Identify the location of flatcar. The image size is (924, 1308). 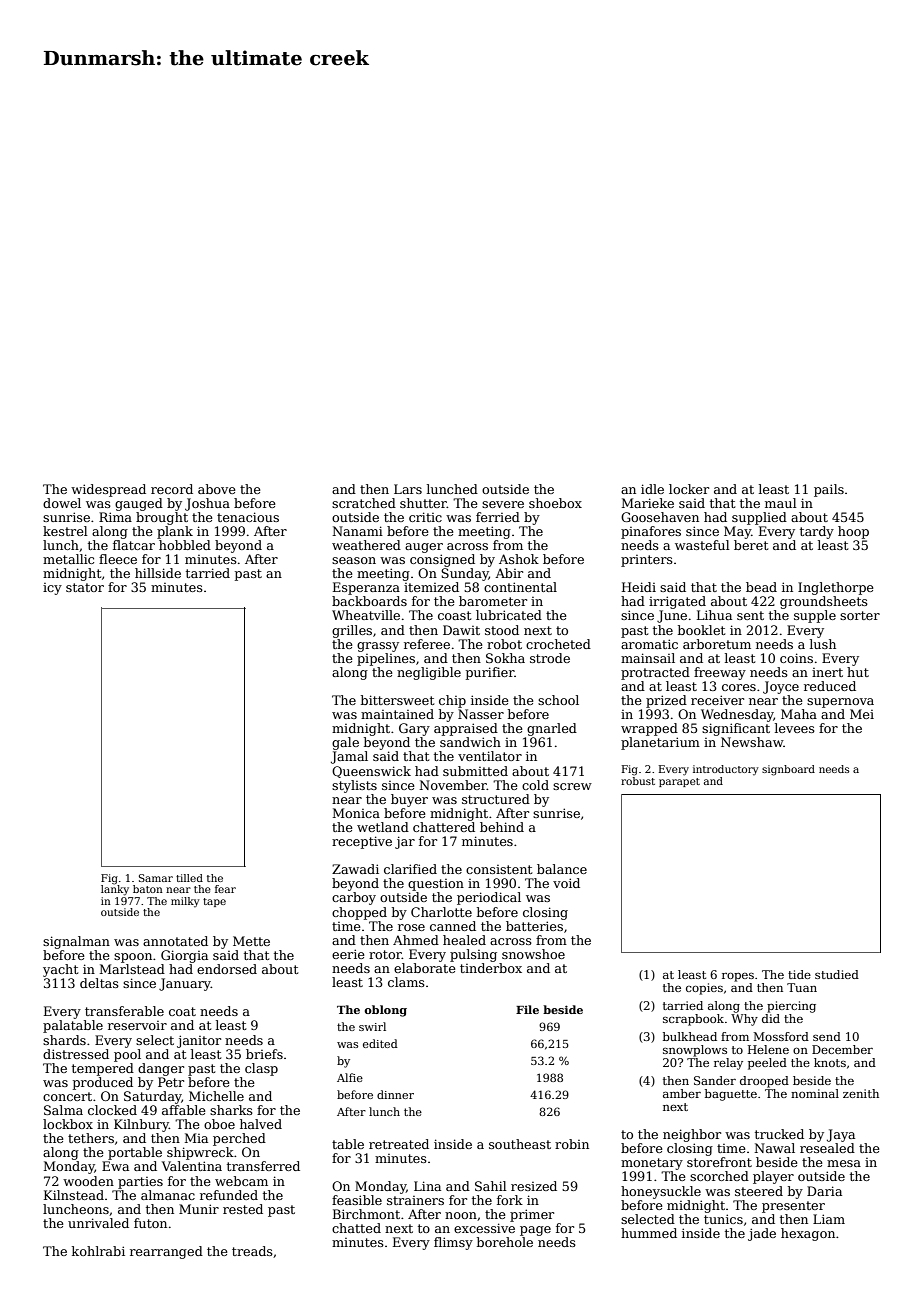
(134, 545).
